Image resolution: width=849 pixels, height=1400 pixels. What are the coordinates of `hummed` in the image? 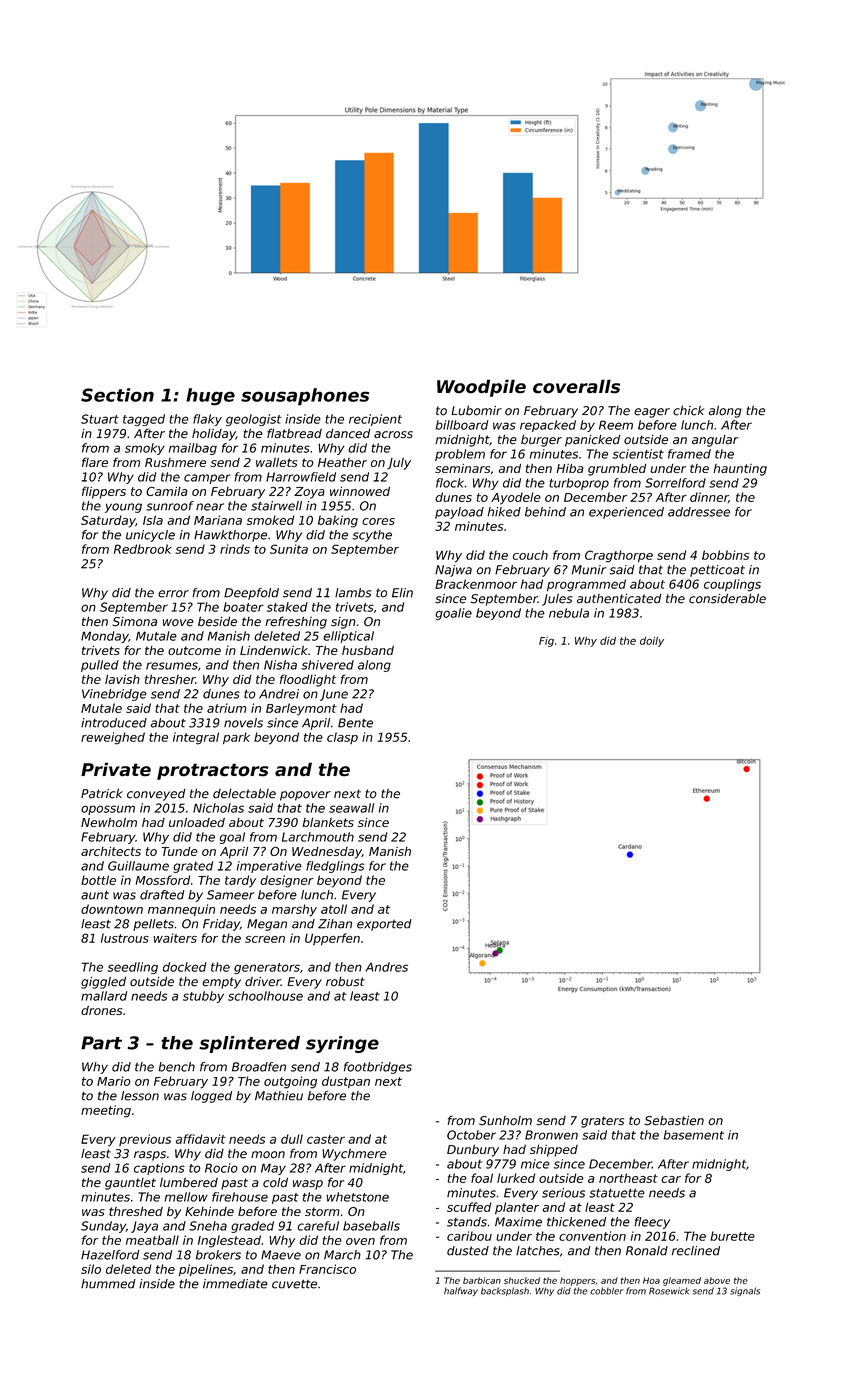 It's located at (108, 1284).
